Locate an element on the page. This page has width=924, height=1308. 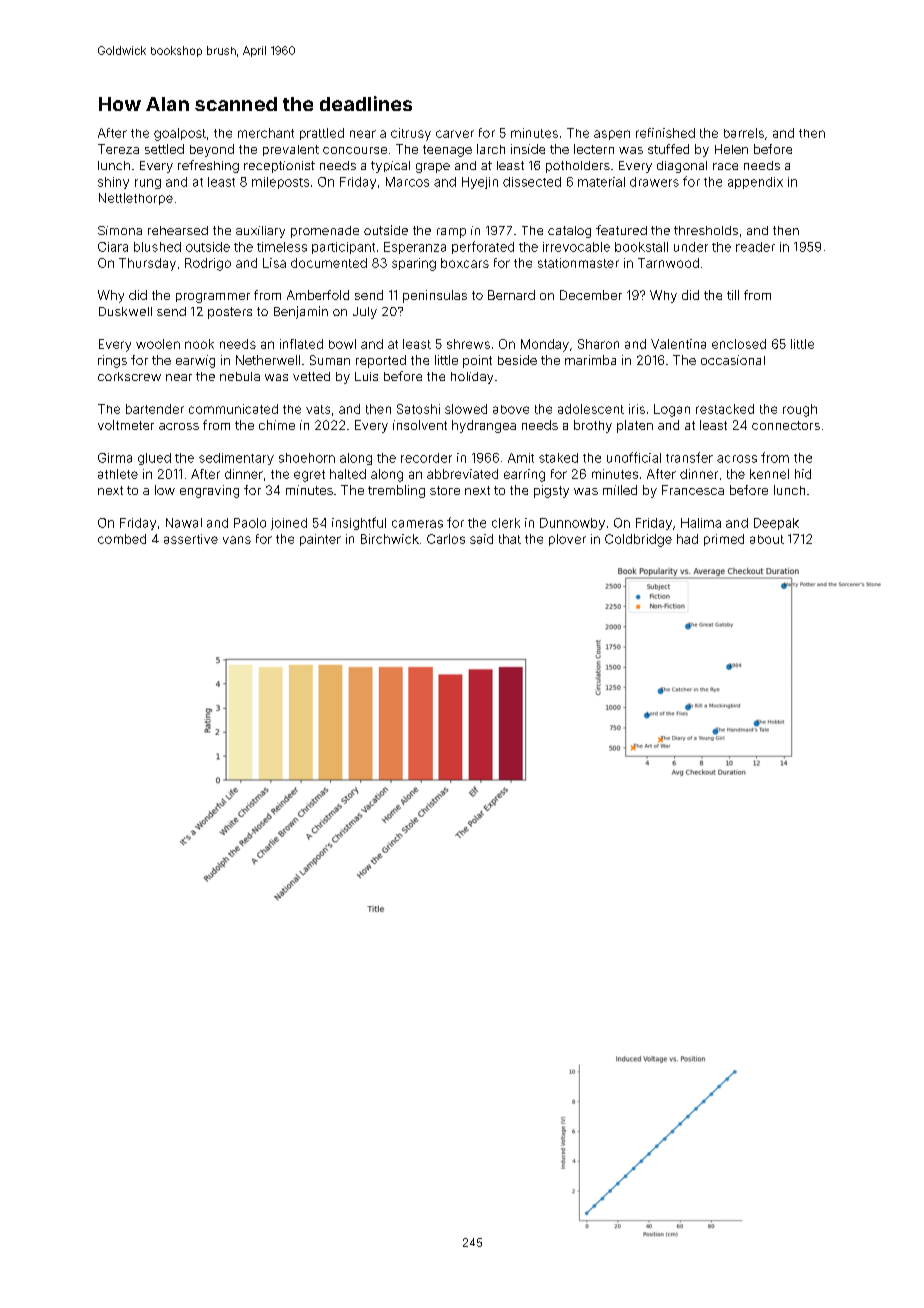
refinished is located at coordinates (665, 133).
